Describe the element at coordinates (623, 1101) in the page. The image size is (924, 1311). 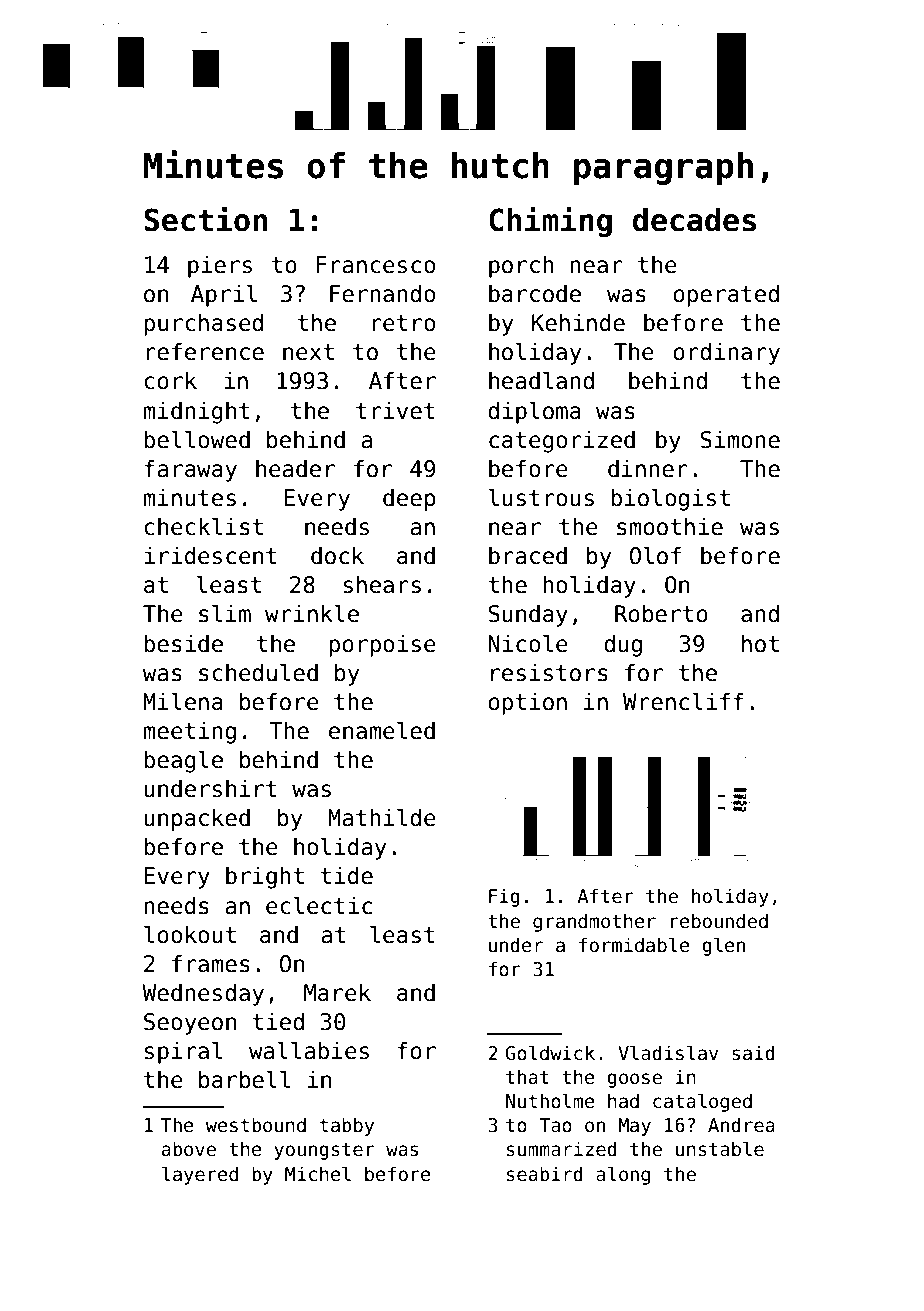
I see `had` at that location.
